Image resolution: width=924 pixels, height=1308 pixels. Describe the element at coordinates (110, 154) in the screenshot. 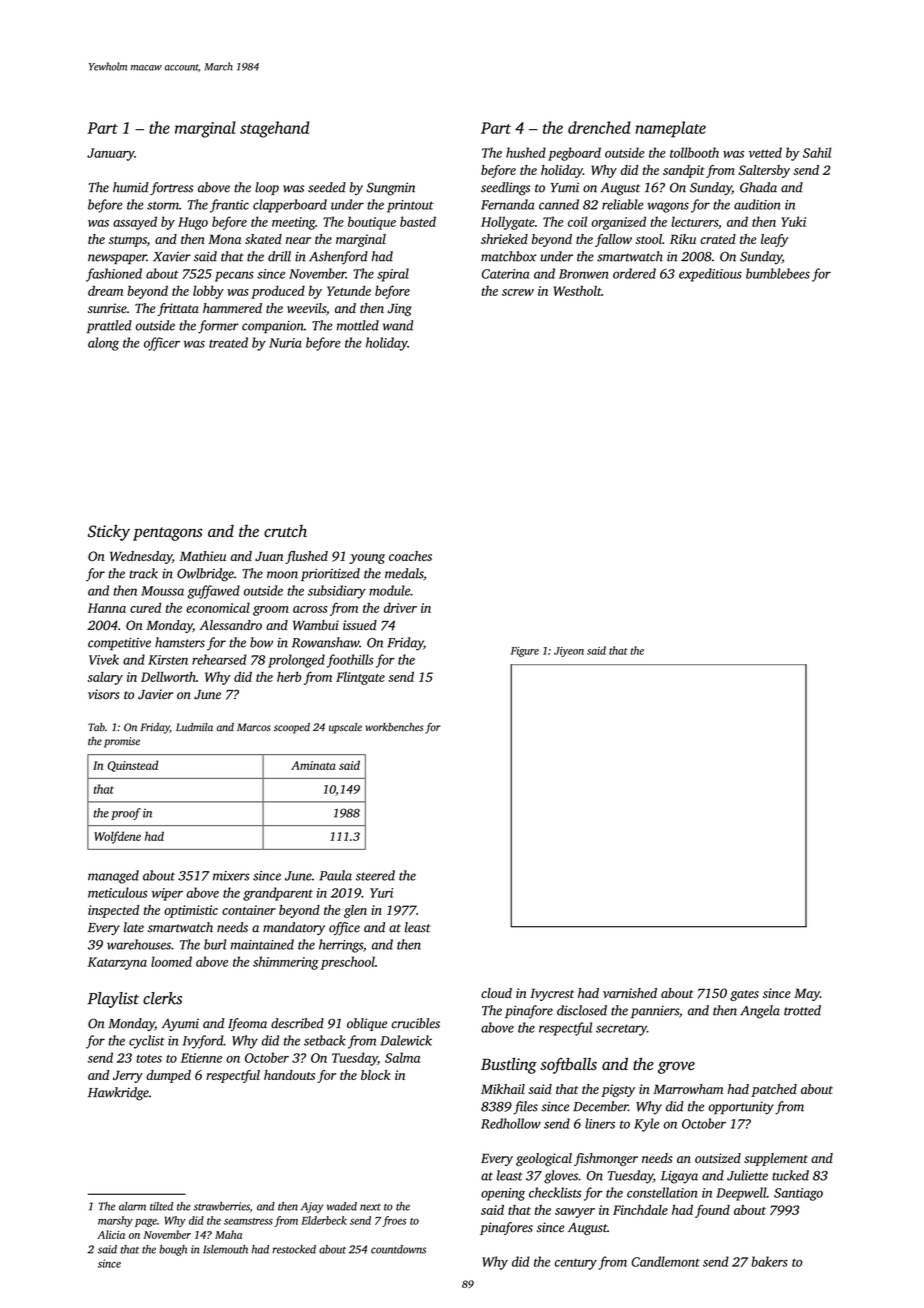

I see `January` at that location.
